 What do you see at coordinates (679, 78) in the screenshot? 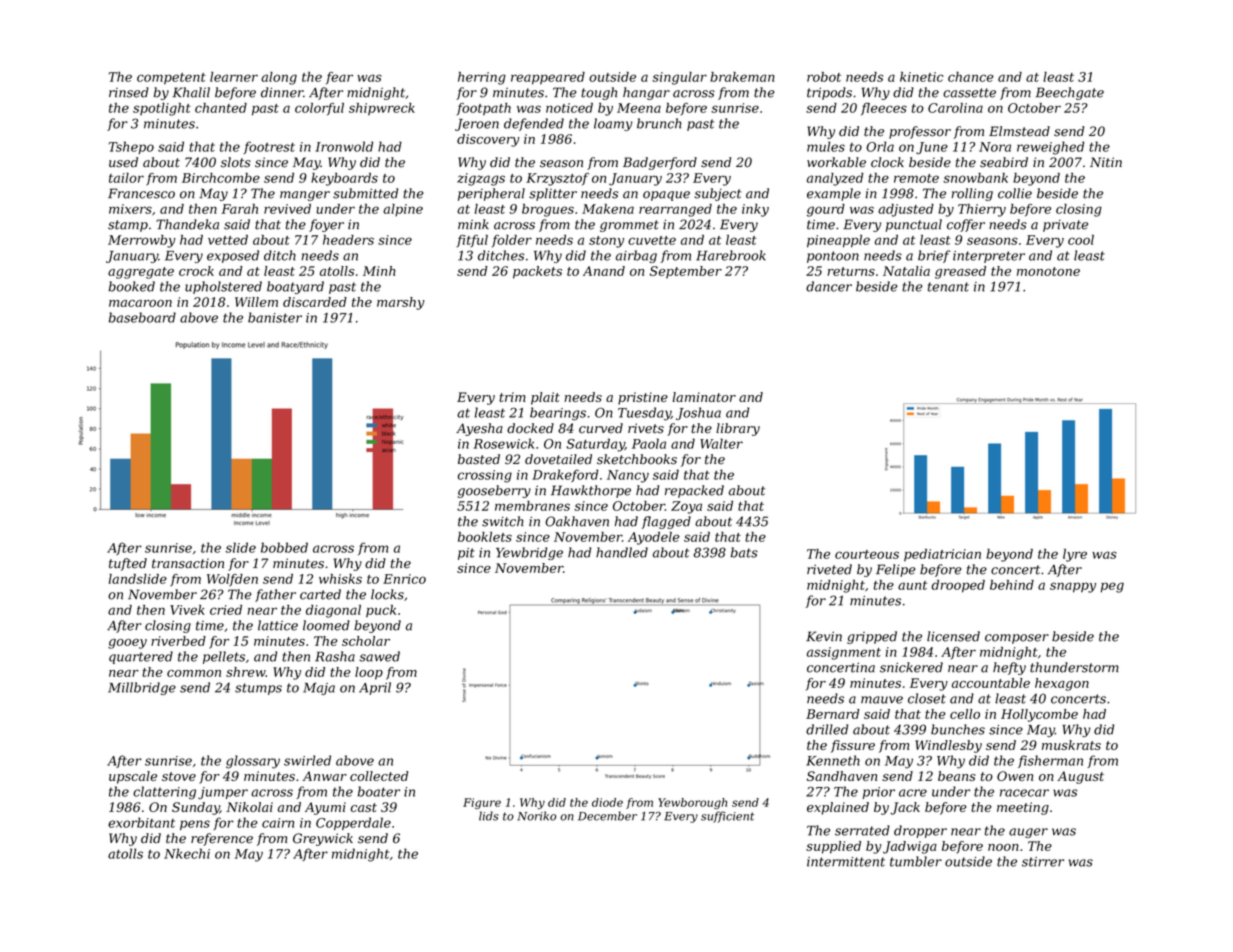
I see `singular` at bounding box center [679, 78].
